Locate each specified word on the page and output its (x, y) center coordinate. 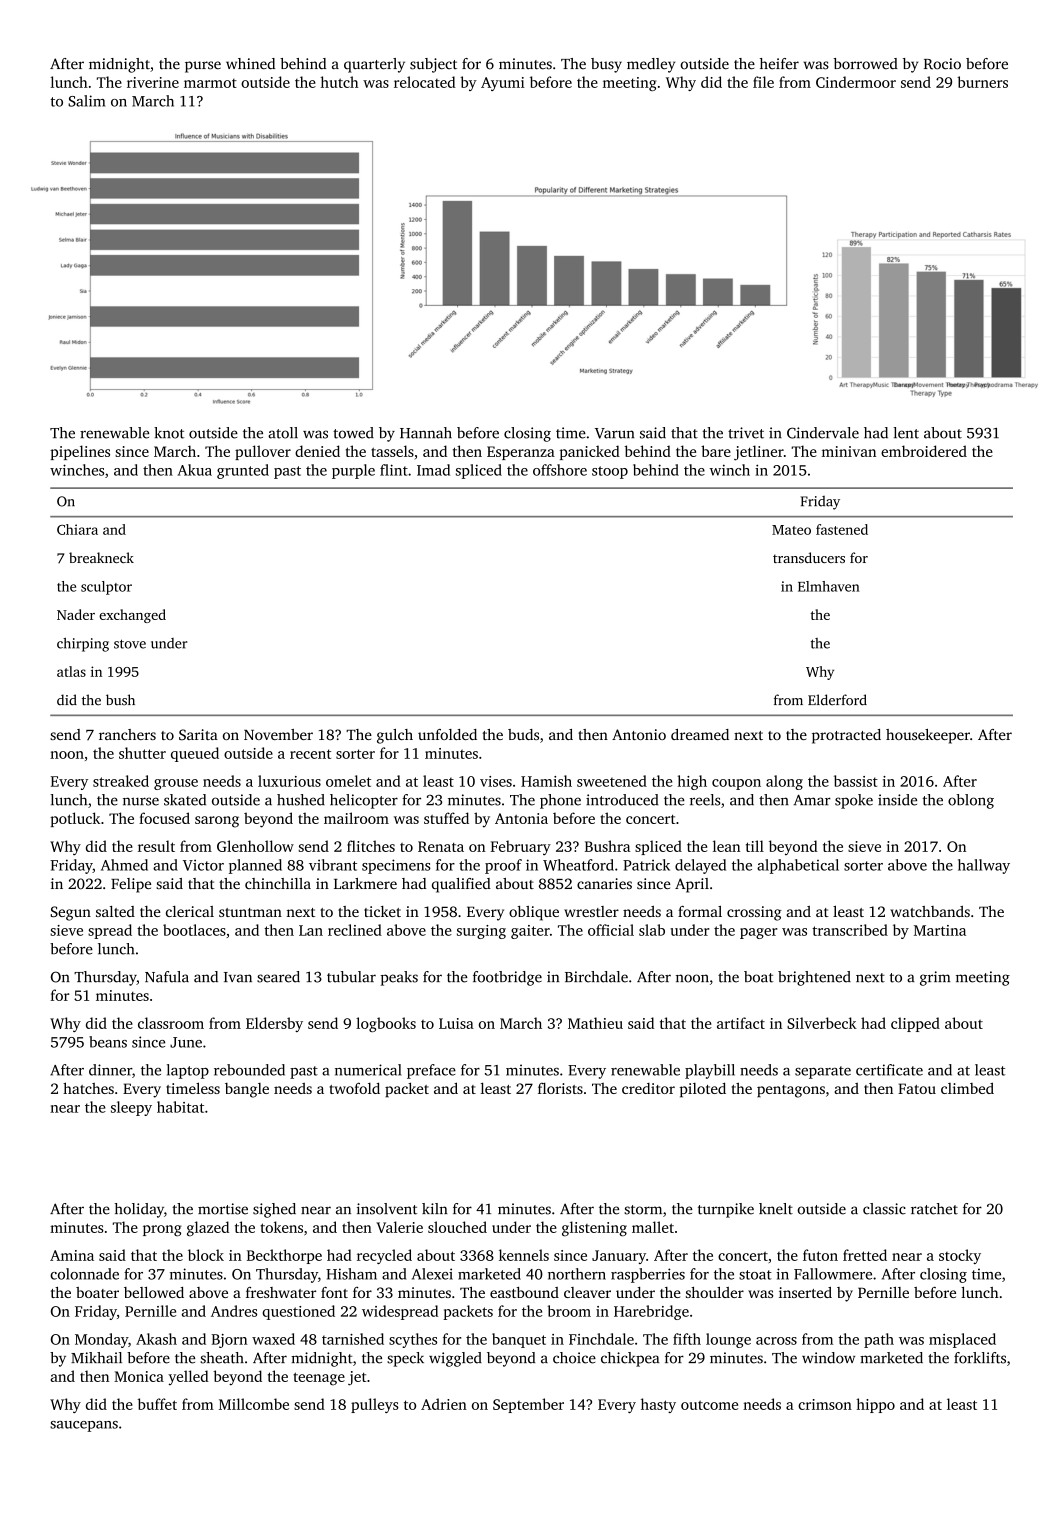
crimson (825, 1404)
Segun (71, 913)
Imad (433, 470)
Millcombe (254, 1404)
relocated (425, 82)
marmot (210, 83)
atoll (283, 433)
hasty (658, 1405)
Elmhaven (828, 586)
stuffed (446, 818)
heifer (779, 64)
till (755, 846)
